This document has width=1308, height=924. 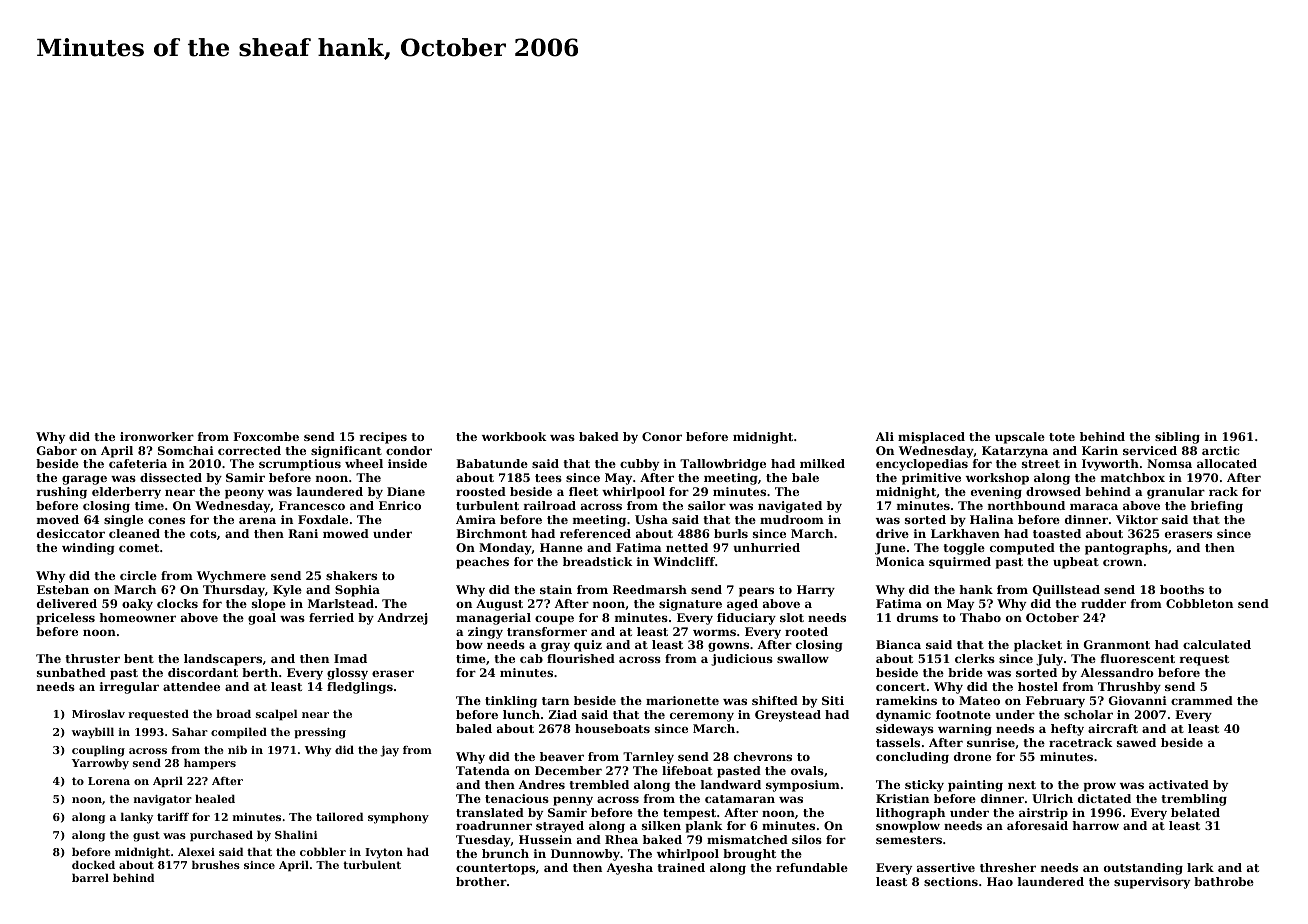 I want to click on Greystead, so click(x=788, y=716).
